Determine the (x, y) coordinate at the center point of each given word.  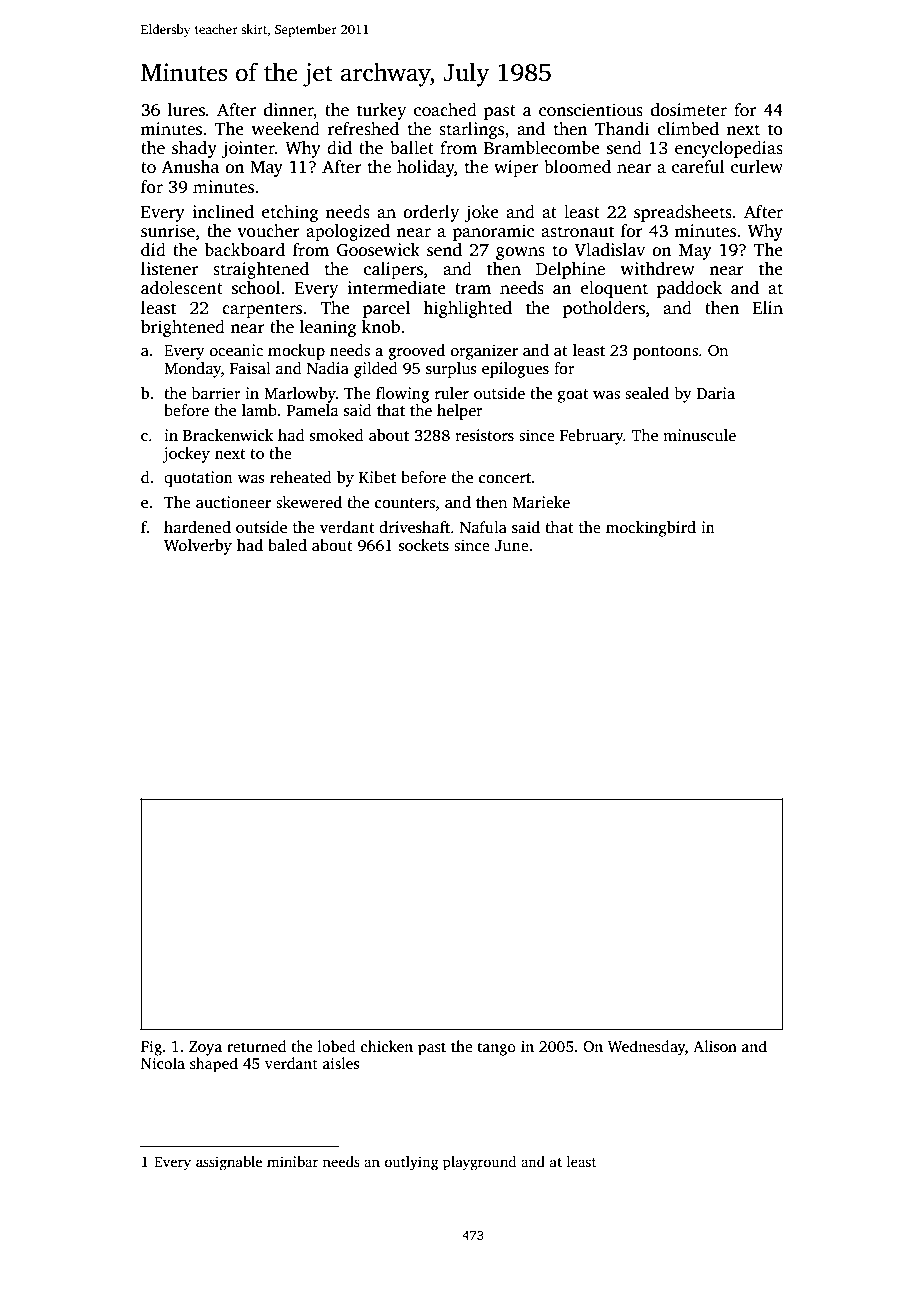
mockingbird (651, 529)
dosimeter (689, 110)
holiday (426, 168)
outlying (411, 1163)
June (512, 546)
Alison (715, 1046)
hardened (197, 527)
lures (186, 110)
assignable (229, 1163)
